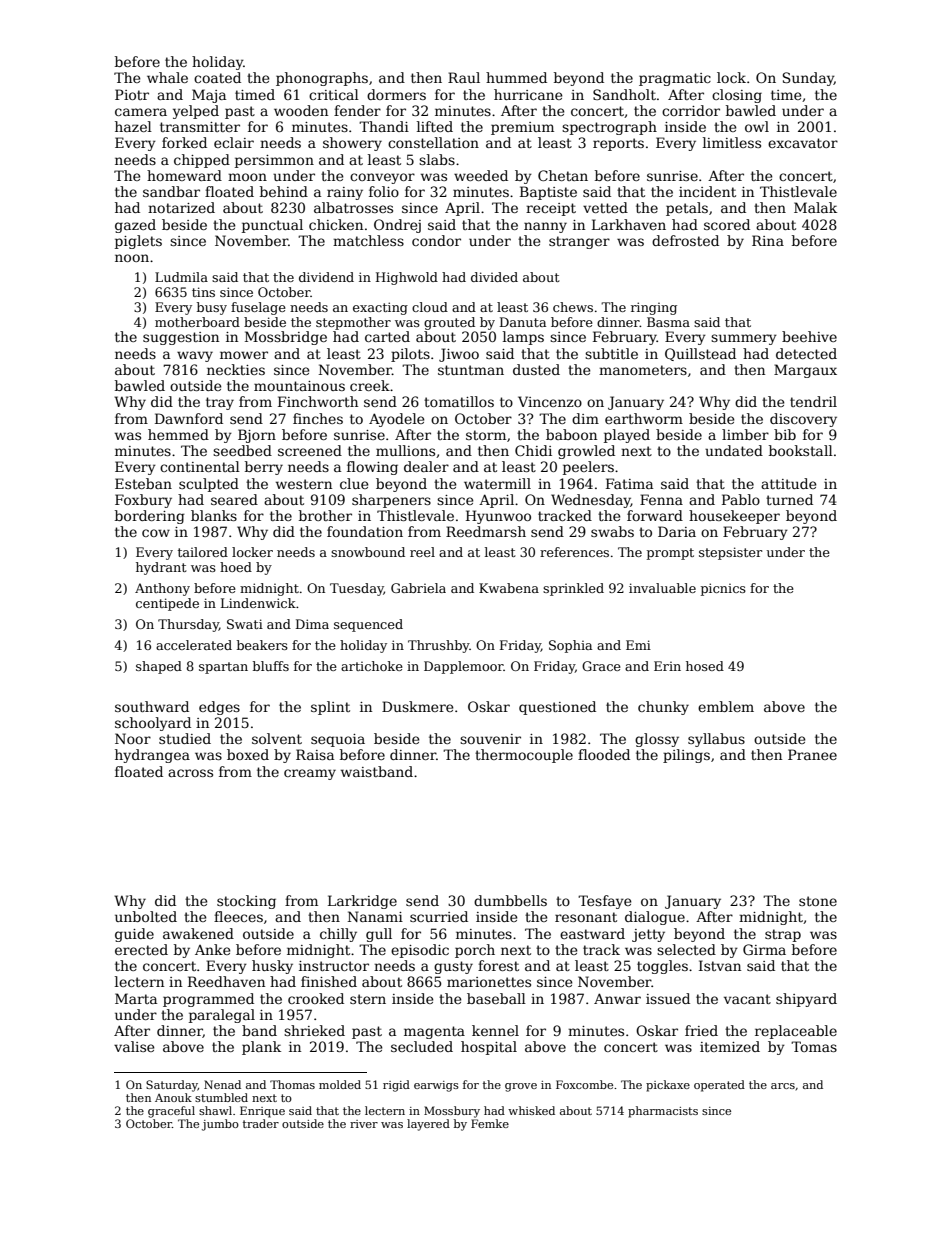  What do you see at coordinates (364, 1124) in the screenshot?
I see `river` at bounding box center [364, 1124].
